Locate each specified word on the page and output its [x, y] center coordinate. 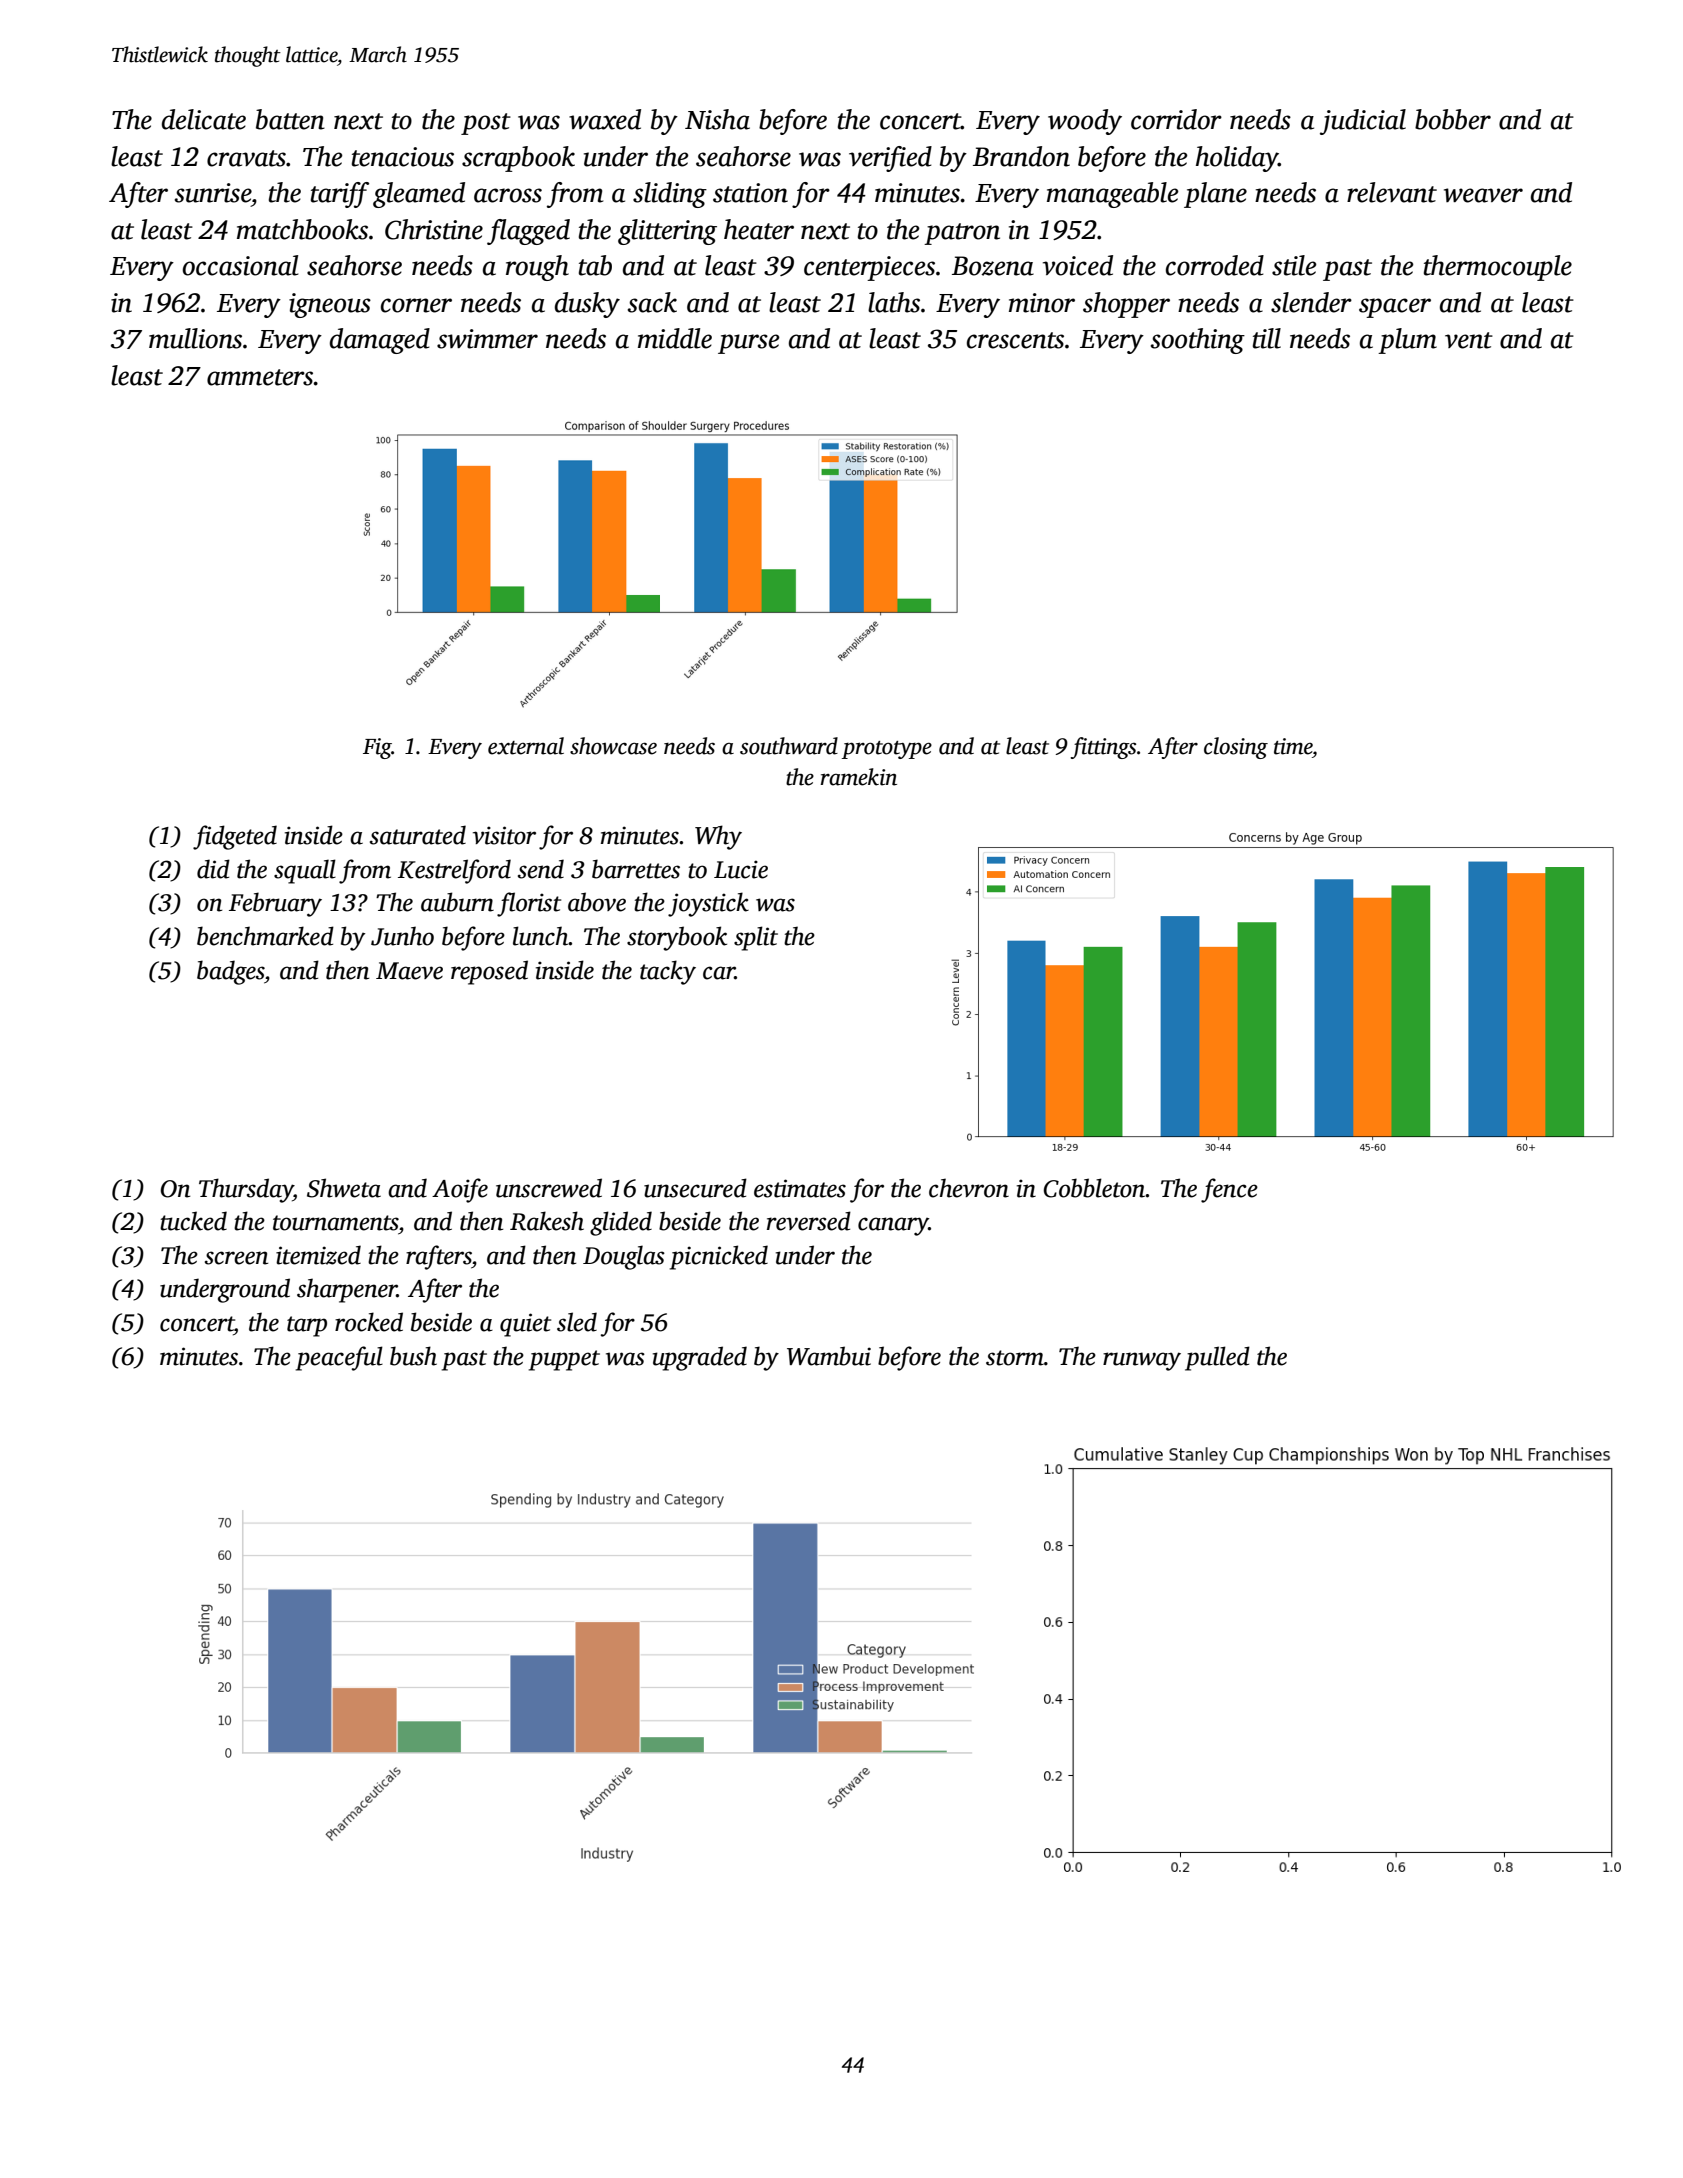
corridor [1176, 119]
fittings [1103, 748]
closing [1236, 748]
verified [890, 159]
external [526, 746]
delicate [204, 119]
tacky [668, 972]
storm [1015, 1358]
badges [231, 972]
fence [1229, 1190]
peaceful [339, 1358]
